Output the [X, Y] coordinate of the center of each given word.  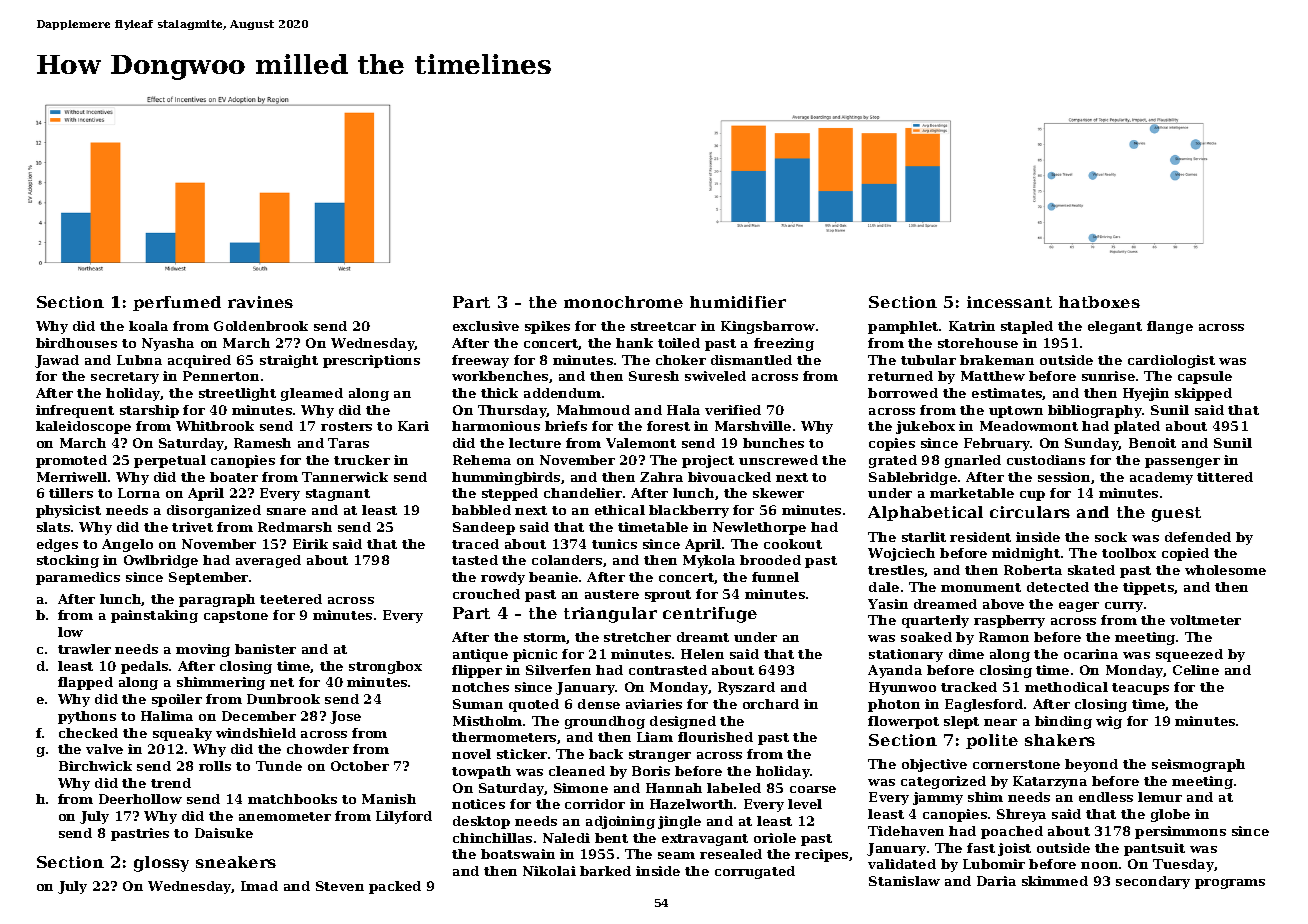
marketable [972, 493]
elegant [1115, 327]
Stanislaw [904, 881]
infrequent [75, 411]
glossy [161, 864]
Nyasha [168, 344]
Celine [1196, 670]
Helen [702, 654]
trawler [84, 649]
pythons [87, 717]
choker [681, 360]
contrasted [668, 670]
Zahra [661, 477]
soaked [926, 637]
